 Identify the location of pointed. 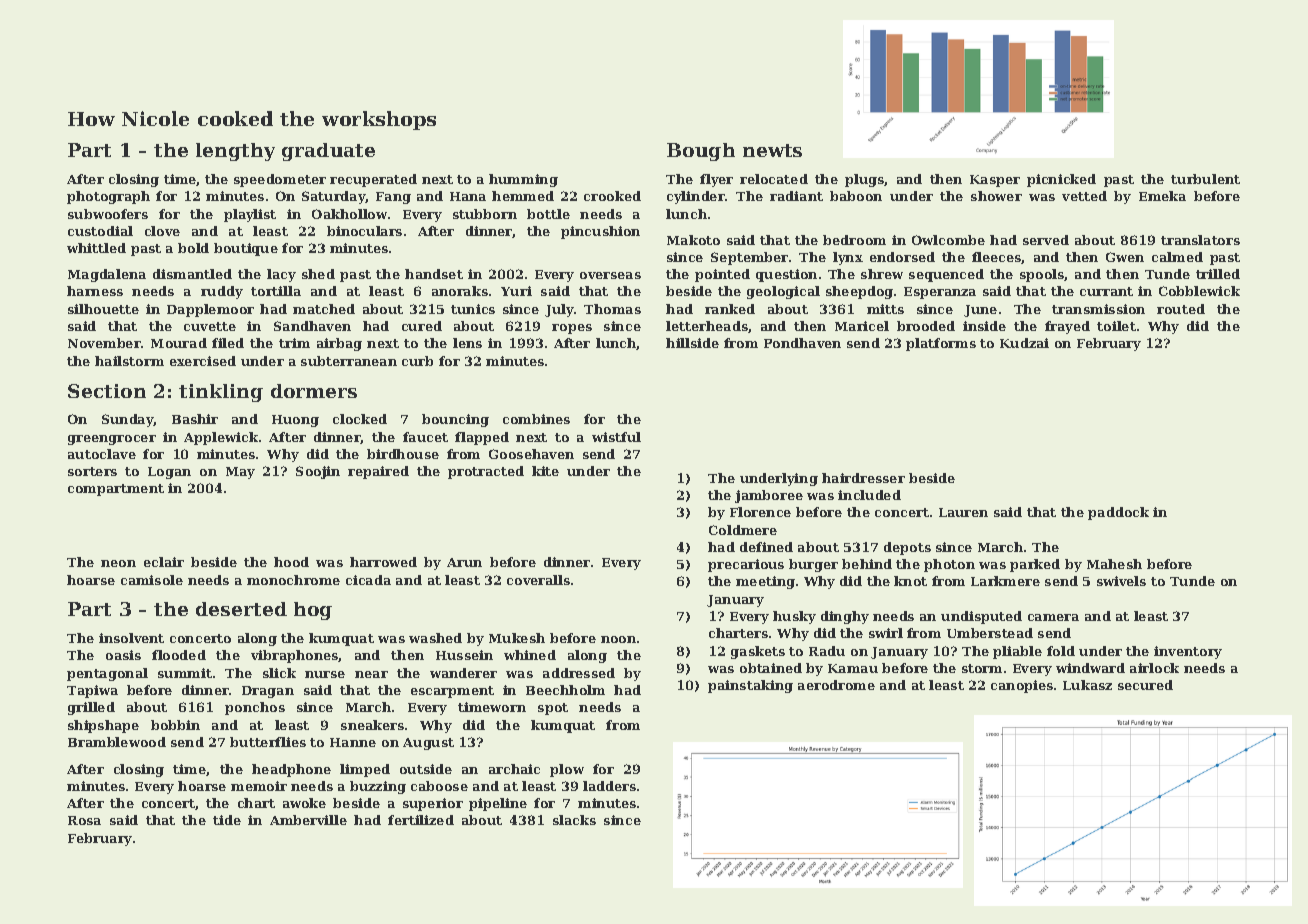
(722, 275).
